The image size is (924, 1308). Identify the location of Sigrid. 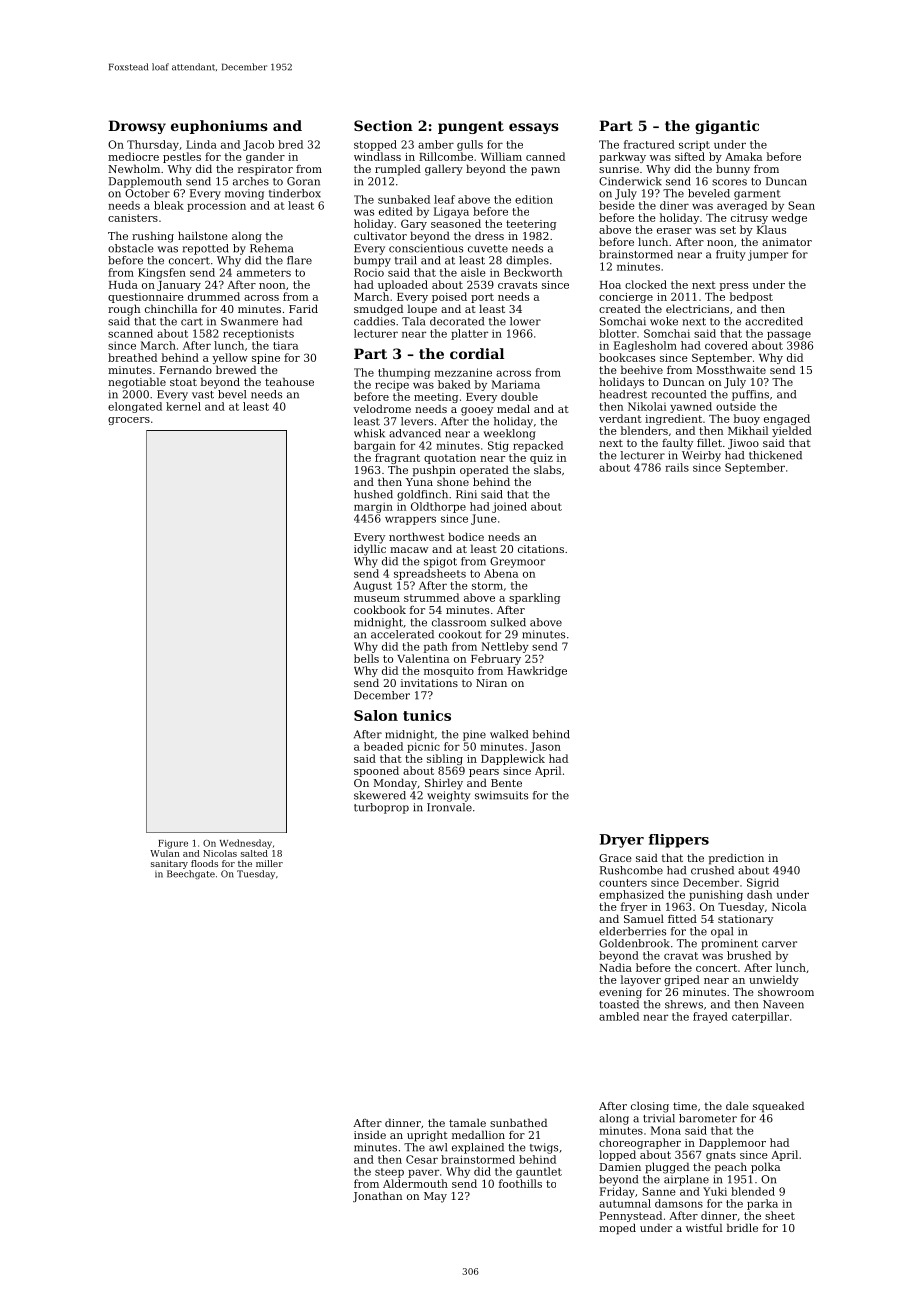
(763, 883).
